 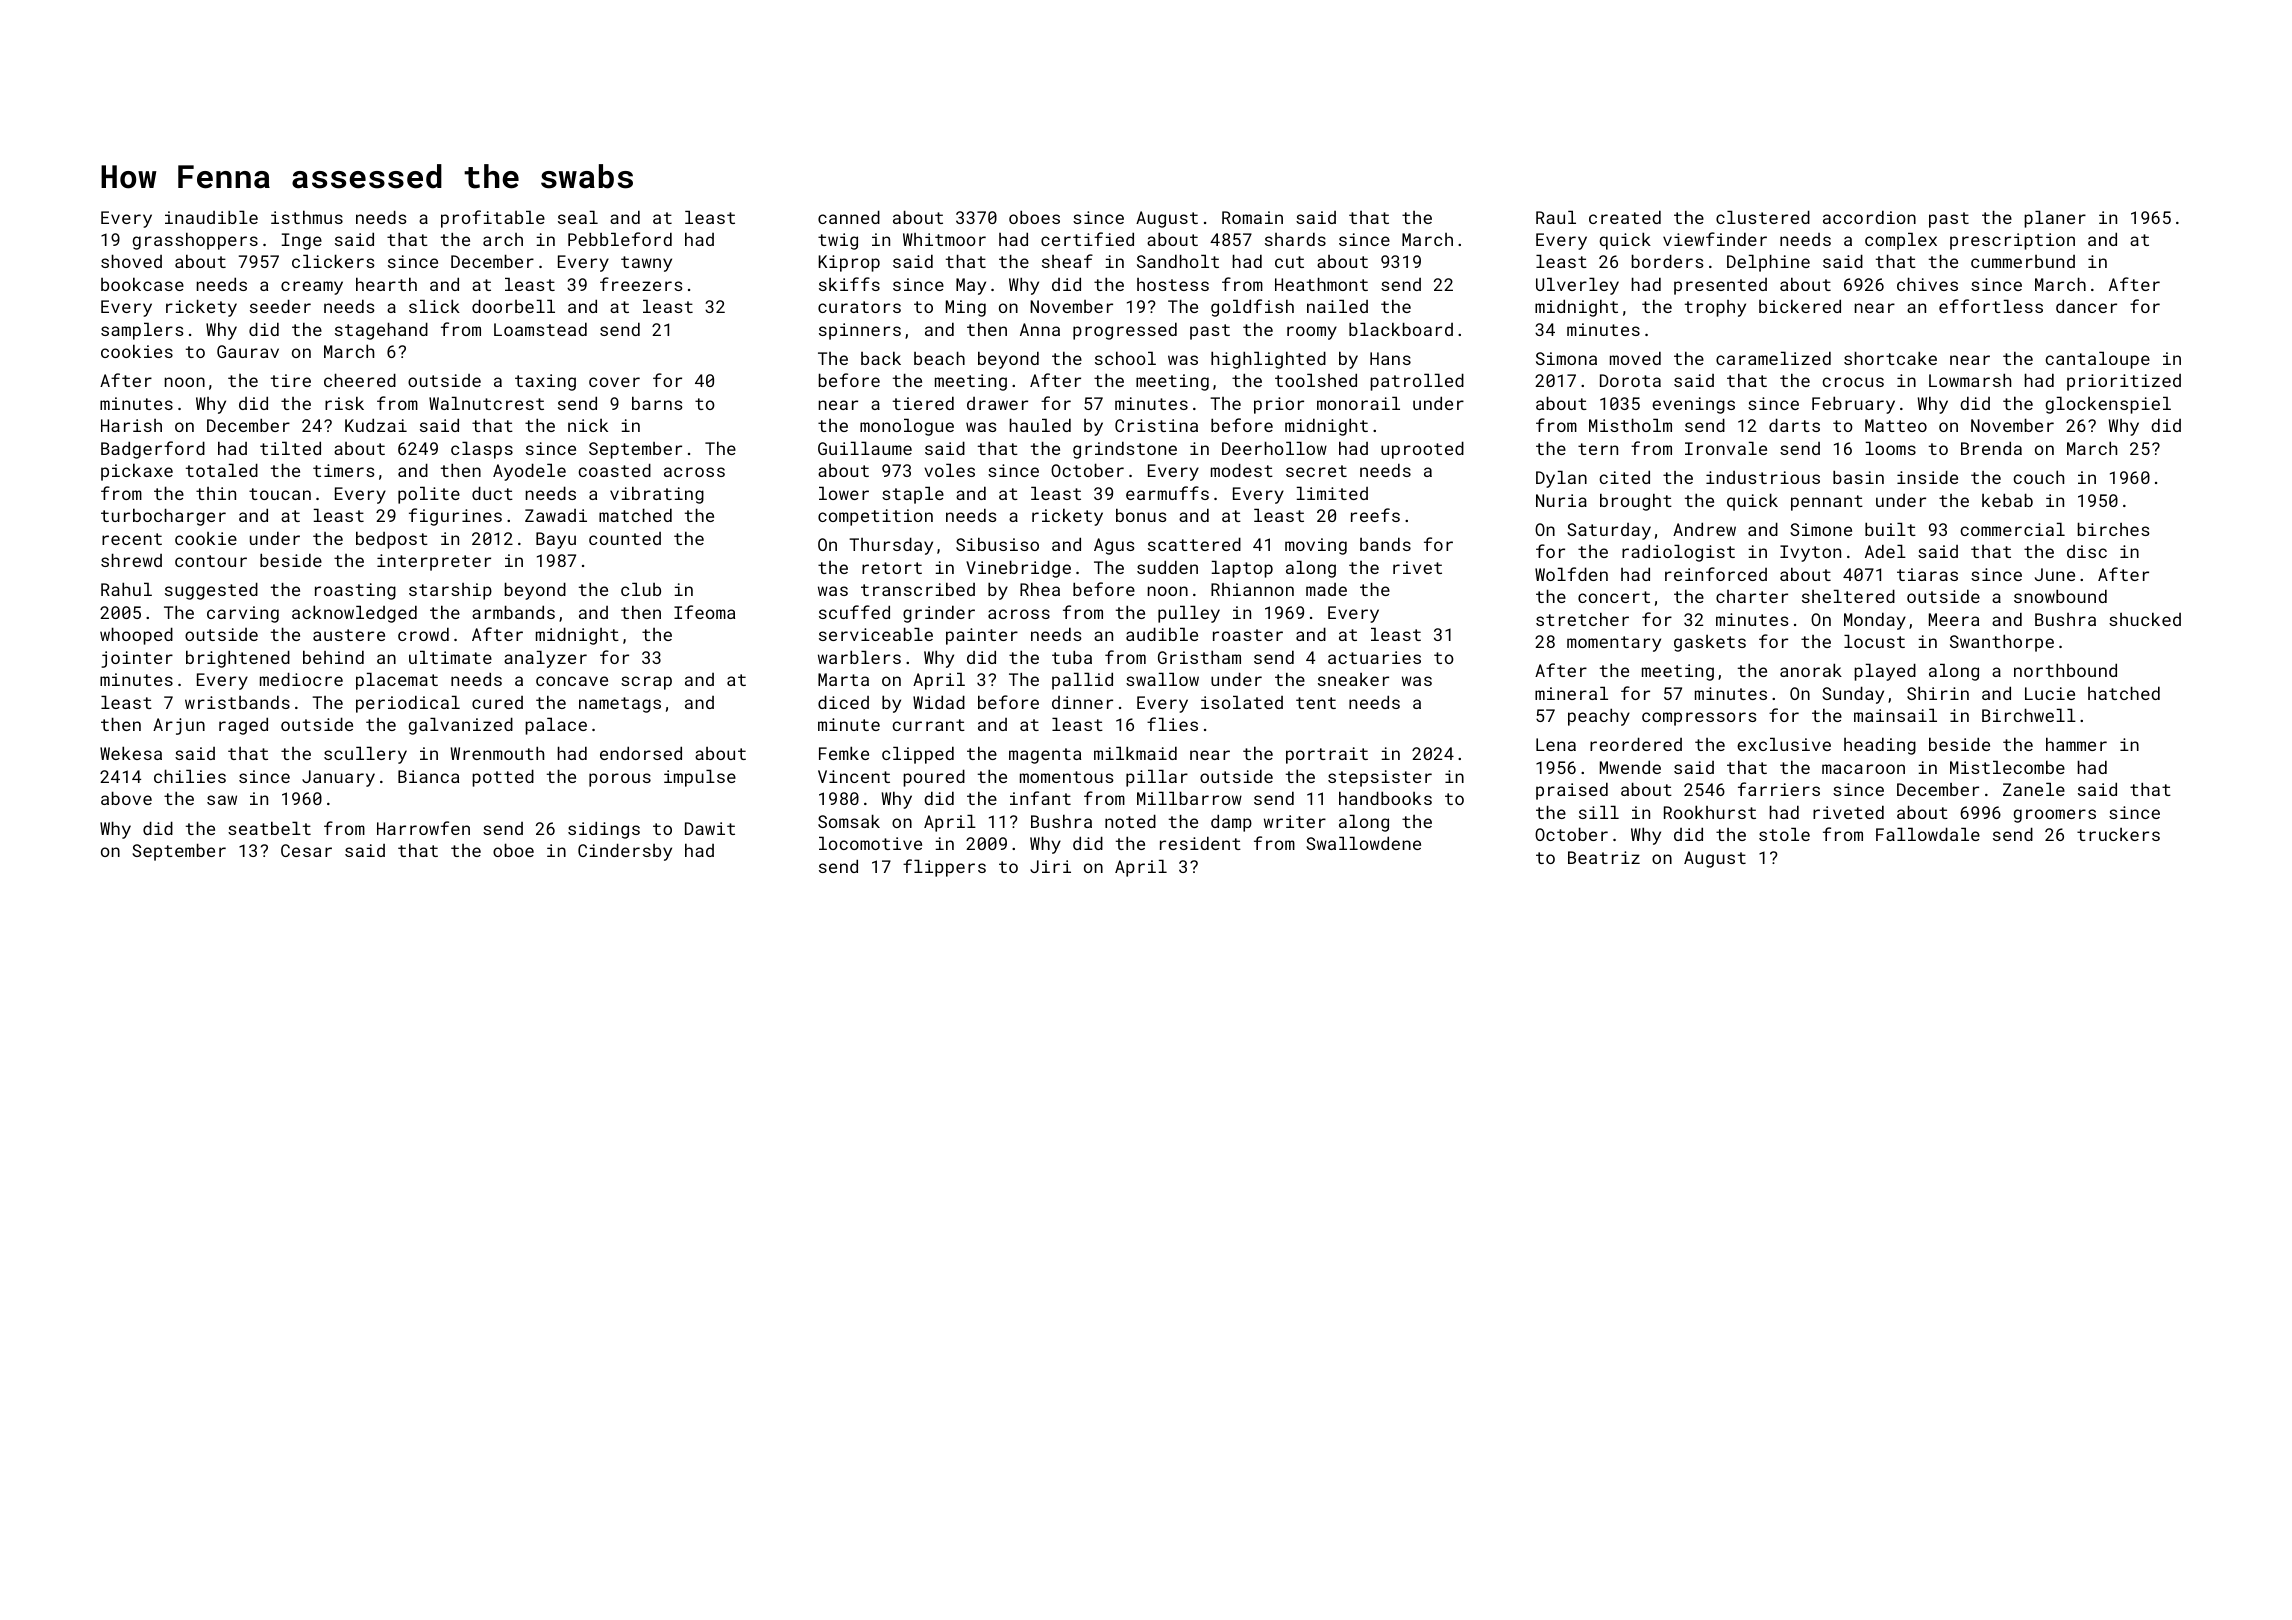 What do you see at coordinates (163, 517) in the screenshot?
I see `turbocharger` at bounding box center [163, 517].
